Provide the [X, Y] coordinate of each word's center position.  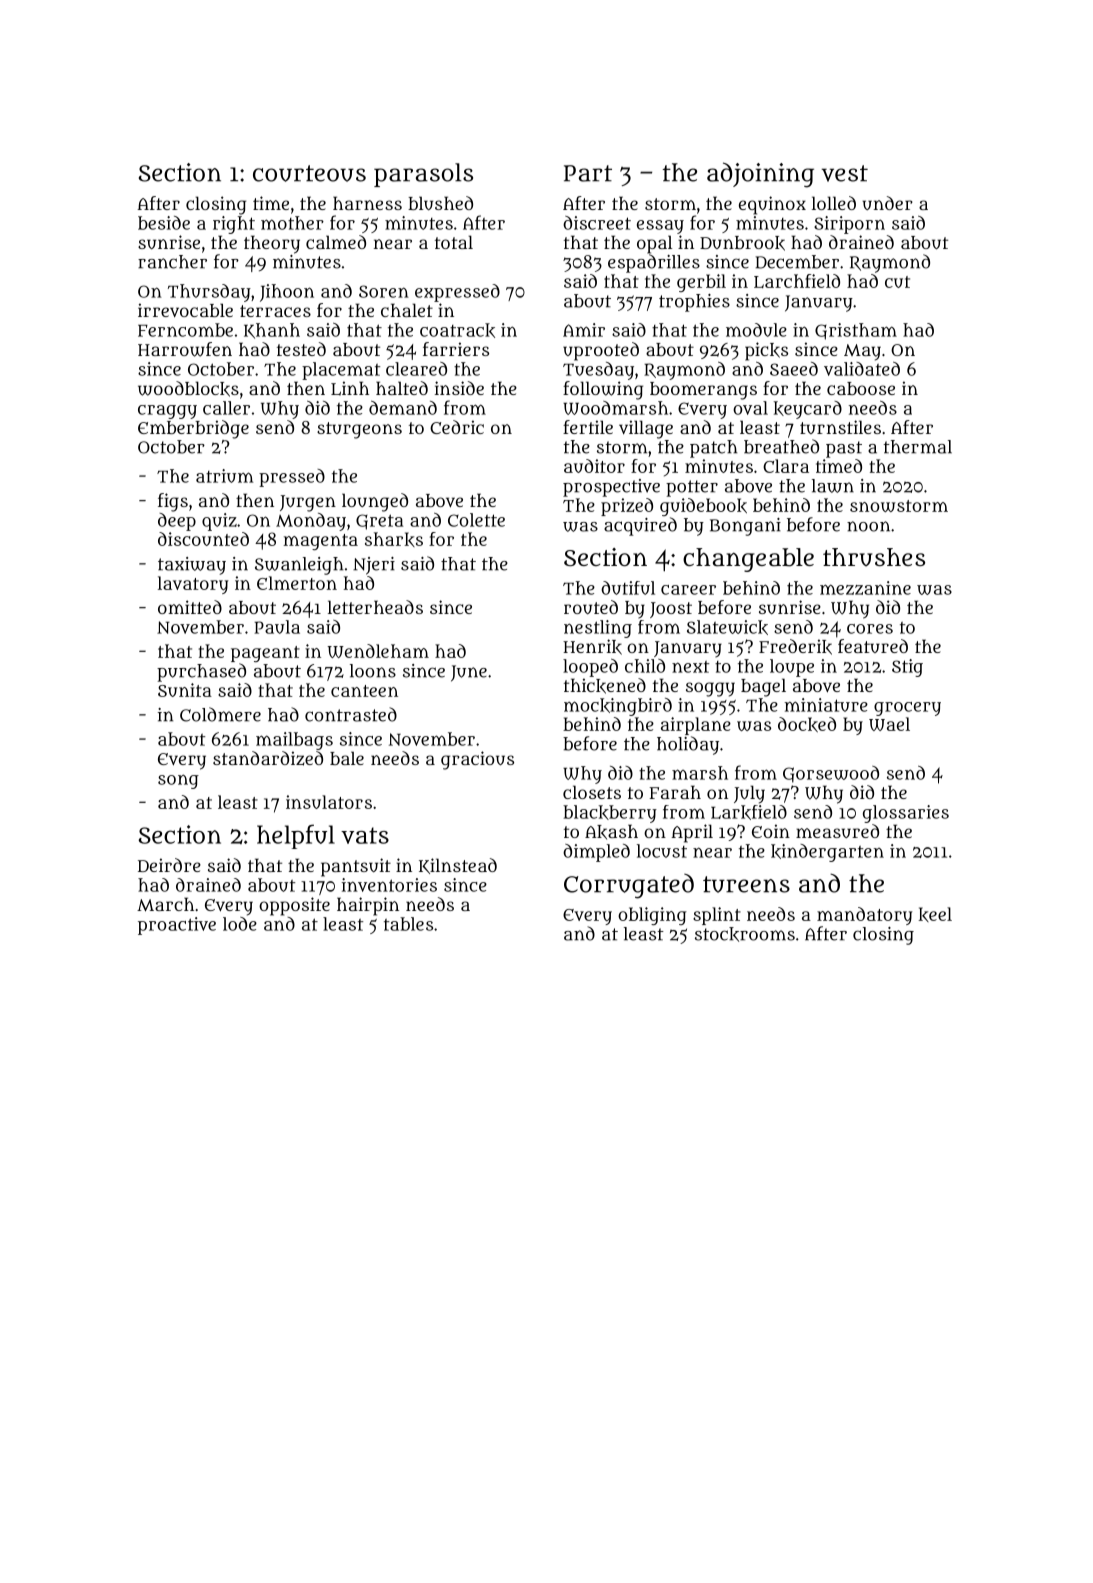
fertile [588, 427]
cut [897, 282]
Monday [311, 522]
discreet [597, 223]
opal [654, 244]
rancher [172, 262]
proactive [177, 926]
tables [408, 924]
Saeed [794, 369]
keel [935, 914]
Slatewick [727, 627]
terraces [275, 311]
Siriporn [849, 225]
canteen [364, 691]
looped [590, 668]
